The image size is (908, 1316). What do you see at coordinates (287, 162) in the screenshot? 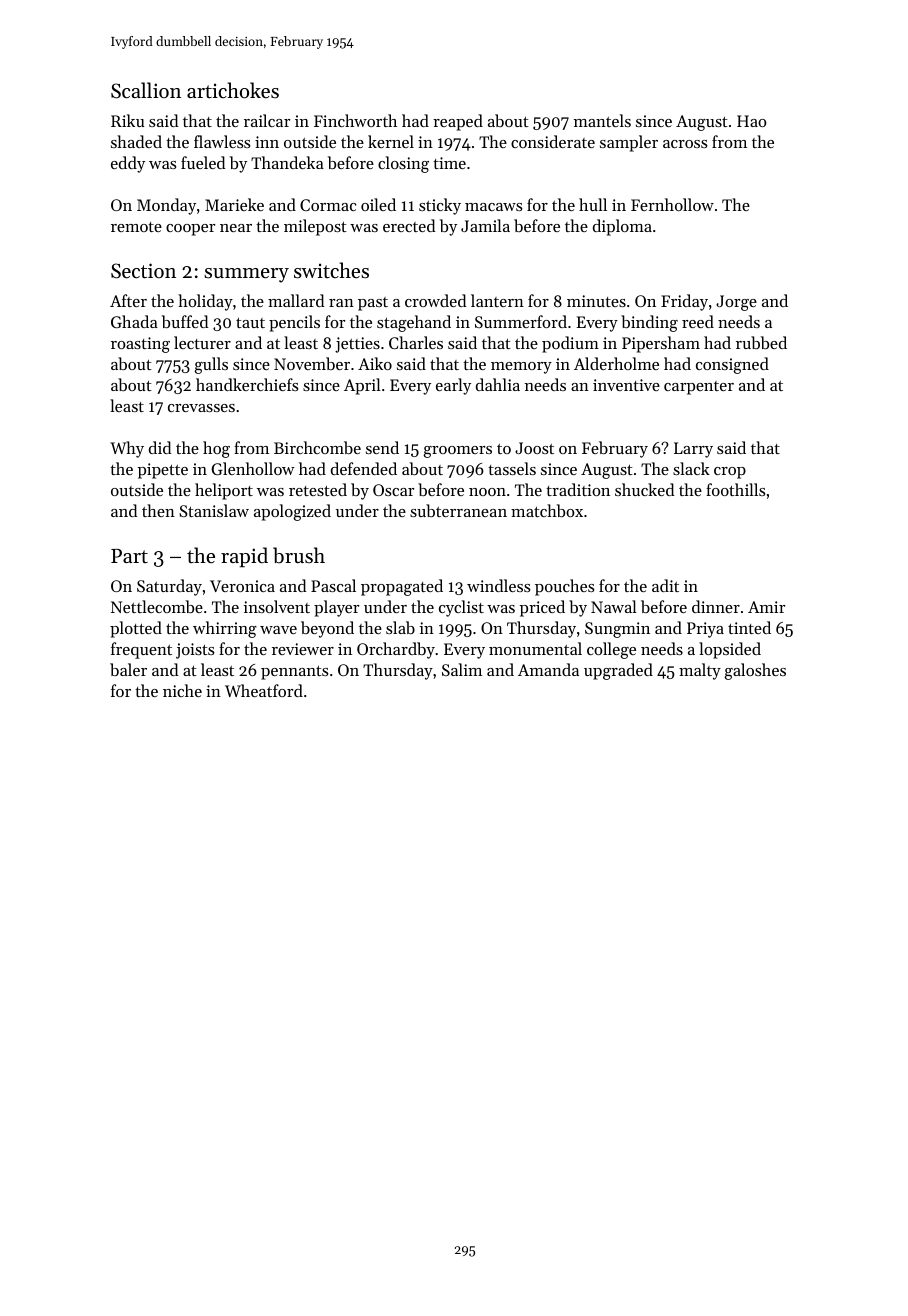
I see `Thandeka` at bounding box center [287, 162].
